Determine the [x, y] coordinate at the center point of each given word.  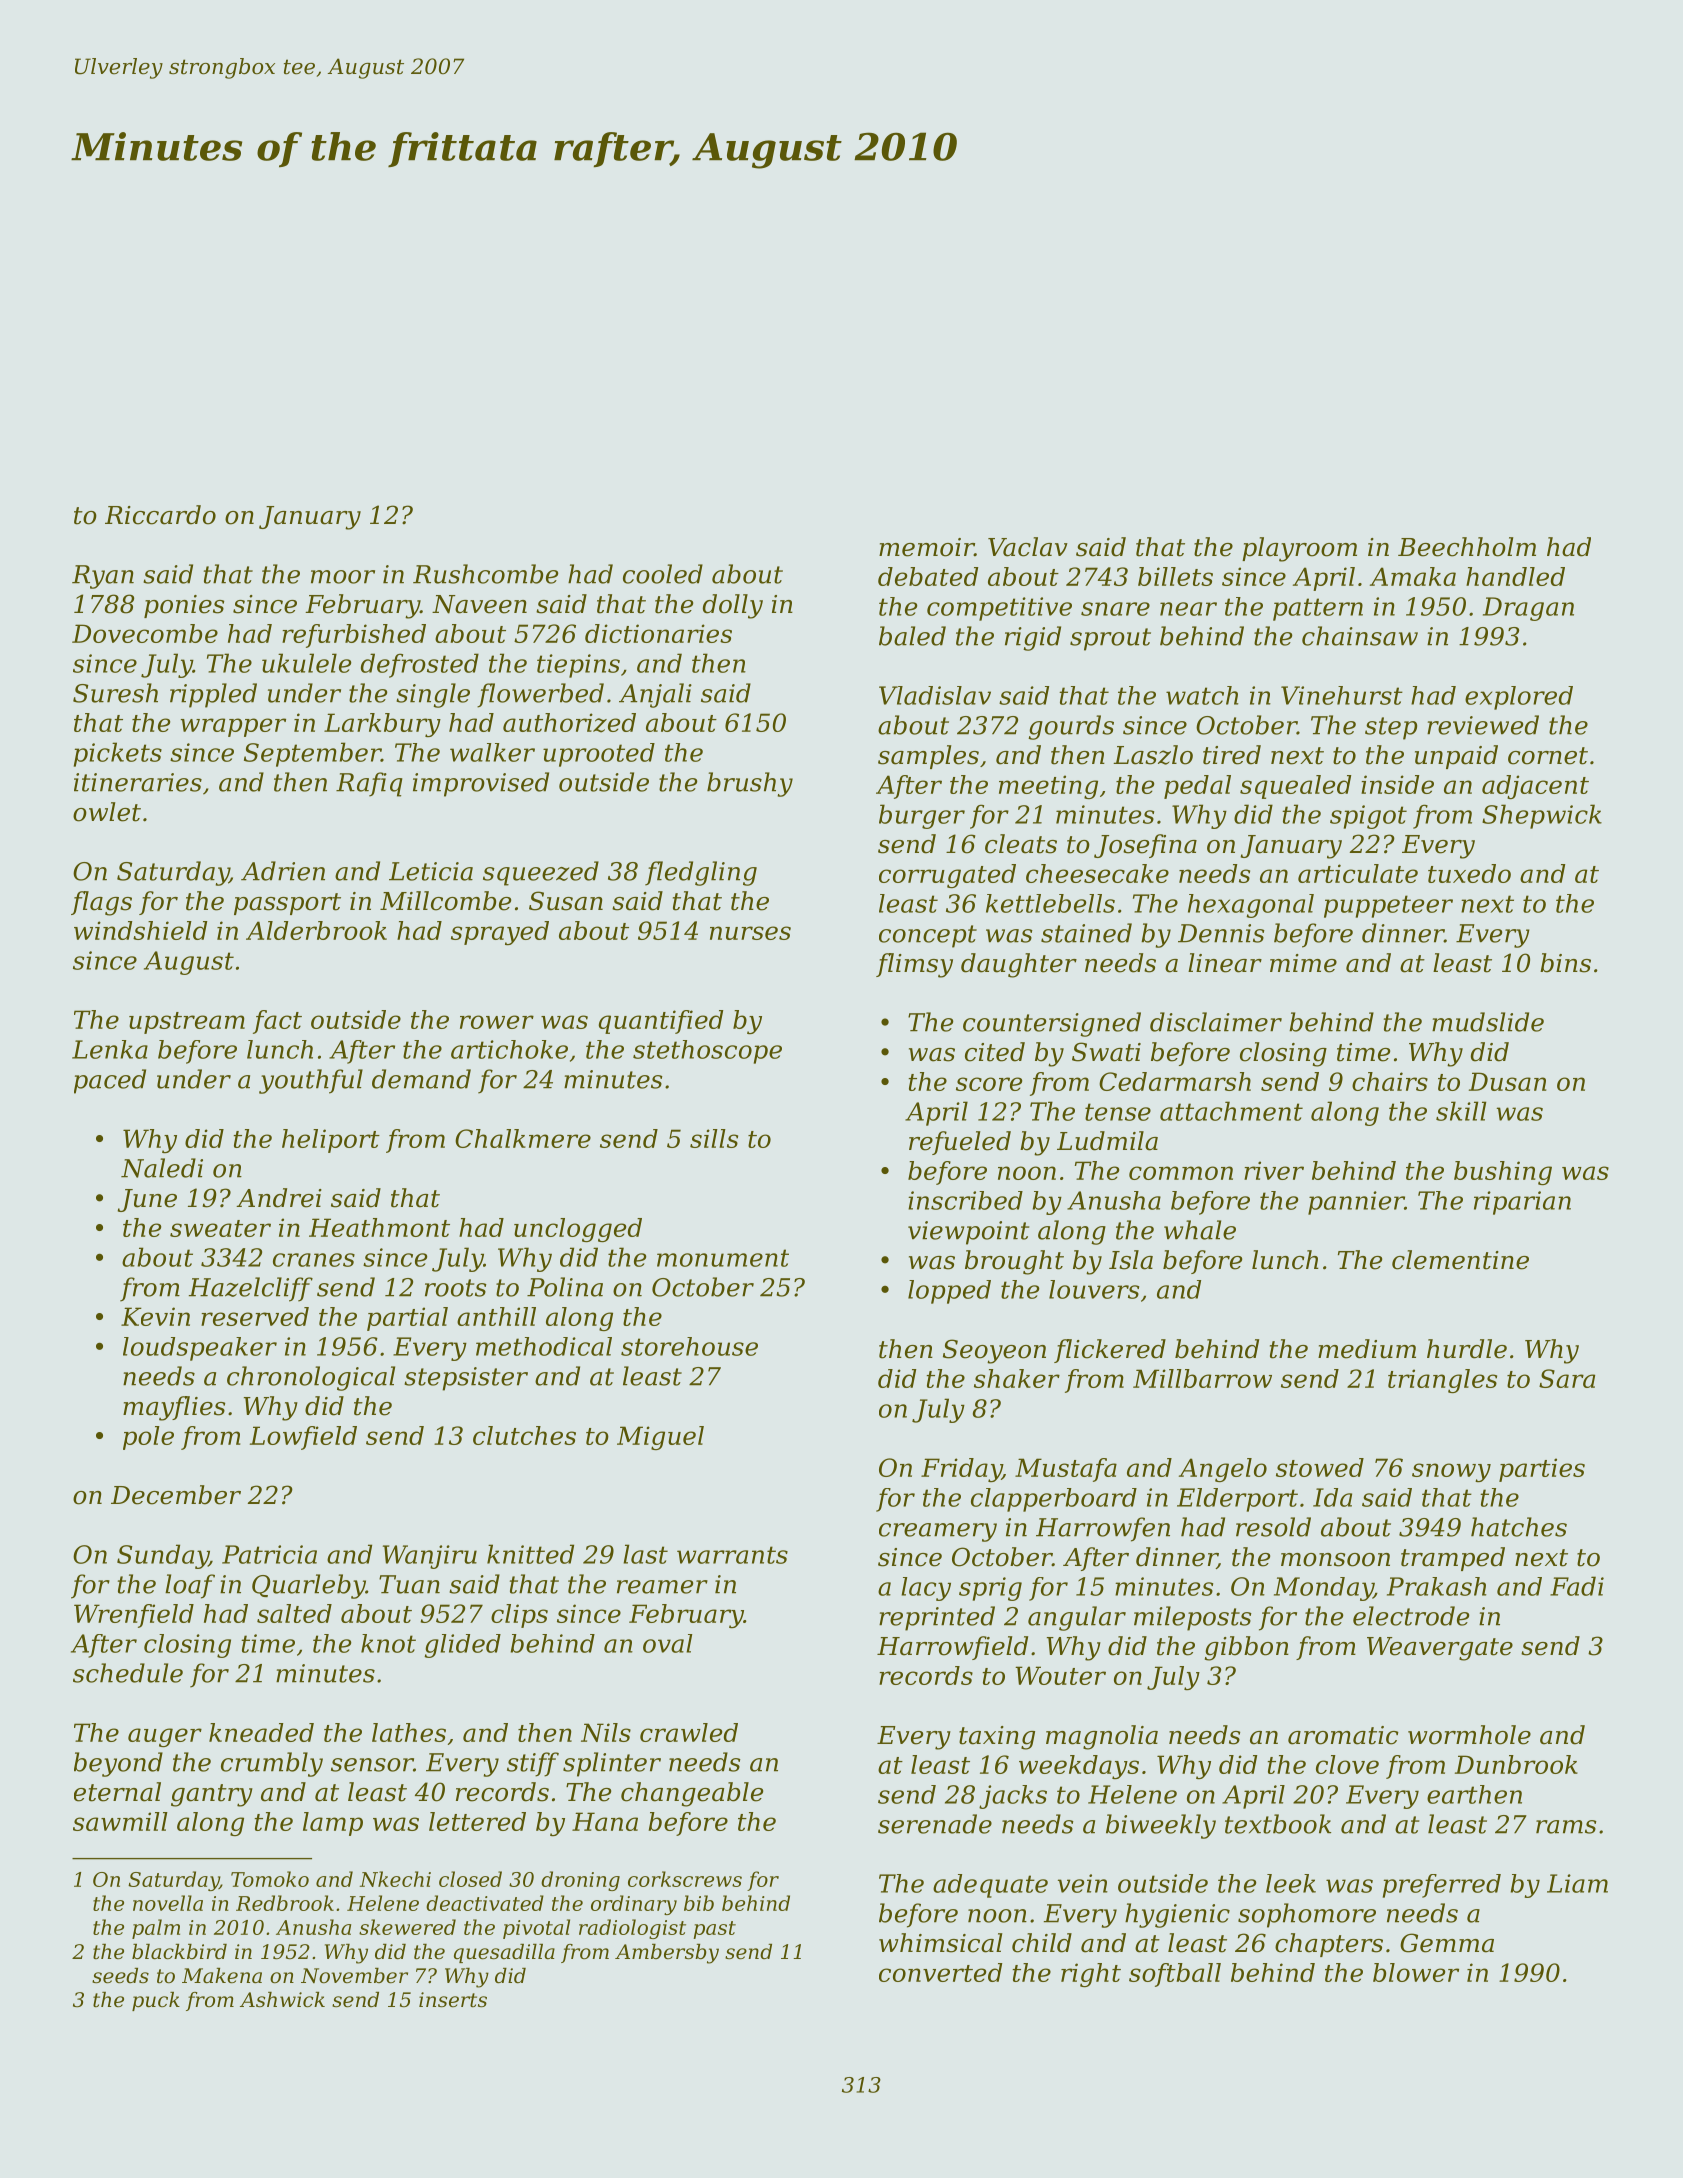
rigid [1033, 638]
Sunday [163, 1556]
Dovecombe [145, 633]
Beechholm [1467, 547]
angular [1077, 1618]
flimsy [914, 965]
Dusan [1507, 1081]
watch [1202, 695]
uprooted [599, 755]
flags [101, 903]
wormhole [1469, 1735]
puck [156, 2001]
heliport [331, 1141]
